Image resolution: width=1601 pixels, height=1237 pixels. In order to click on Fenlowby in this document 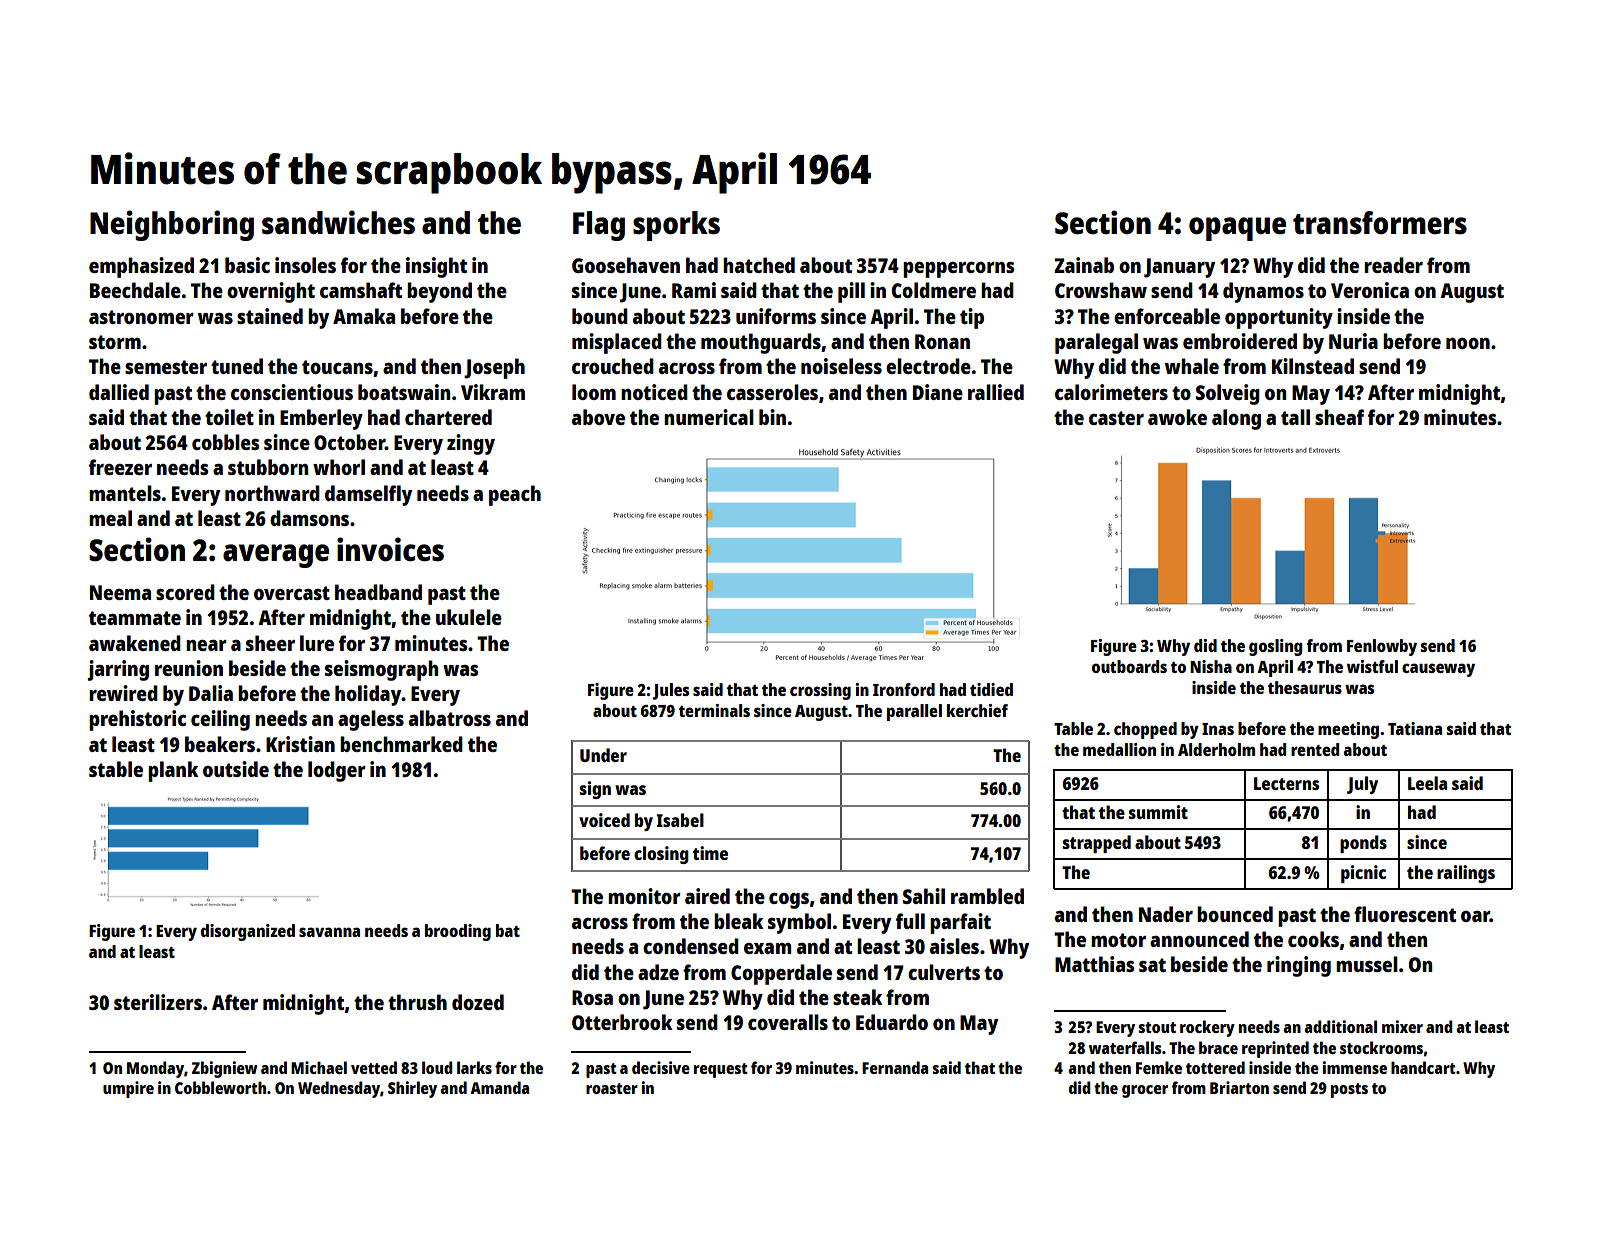, I will do `click(1382, 647)`.
